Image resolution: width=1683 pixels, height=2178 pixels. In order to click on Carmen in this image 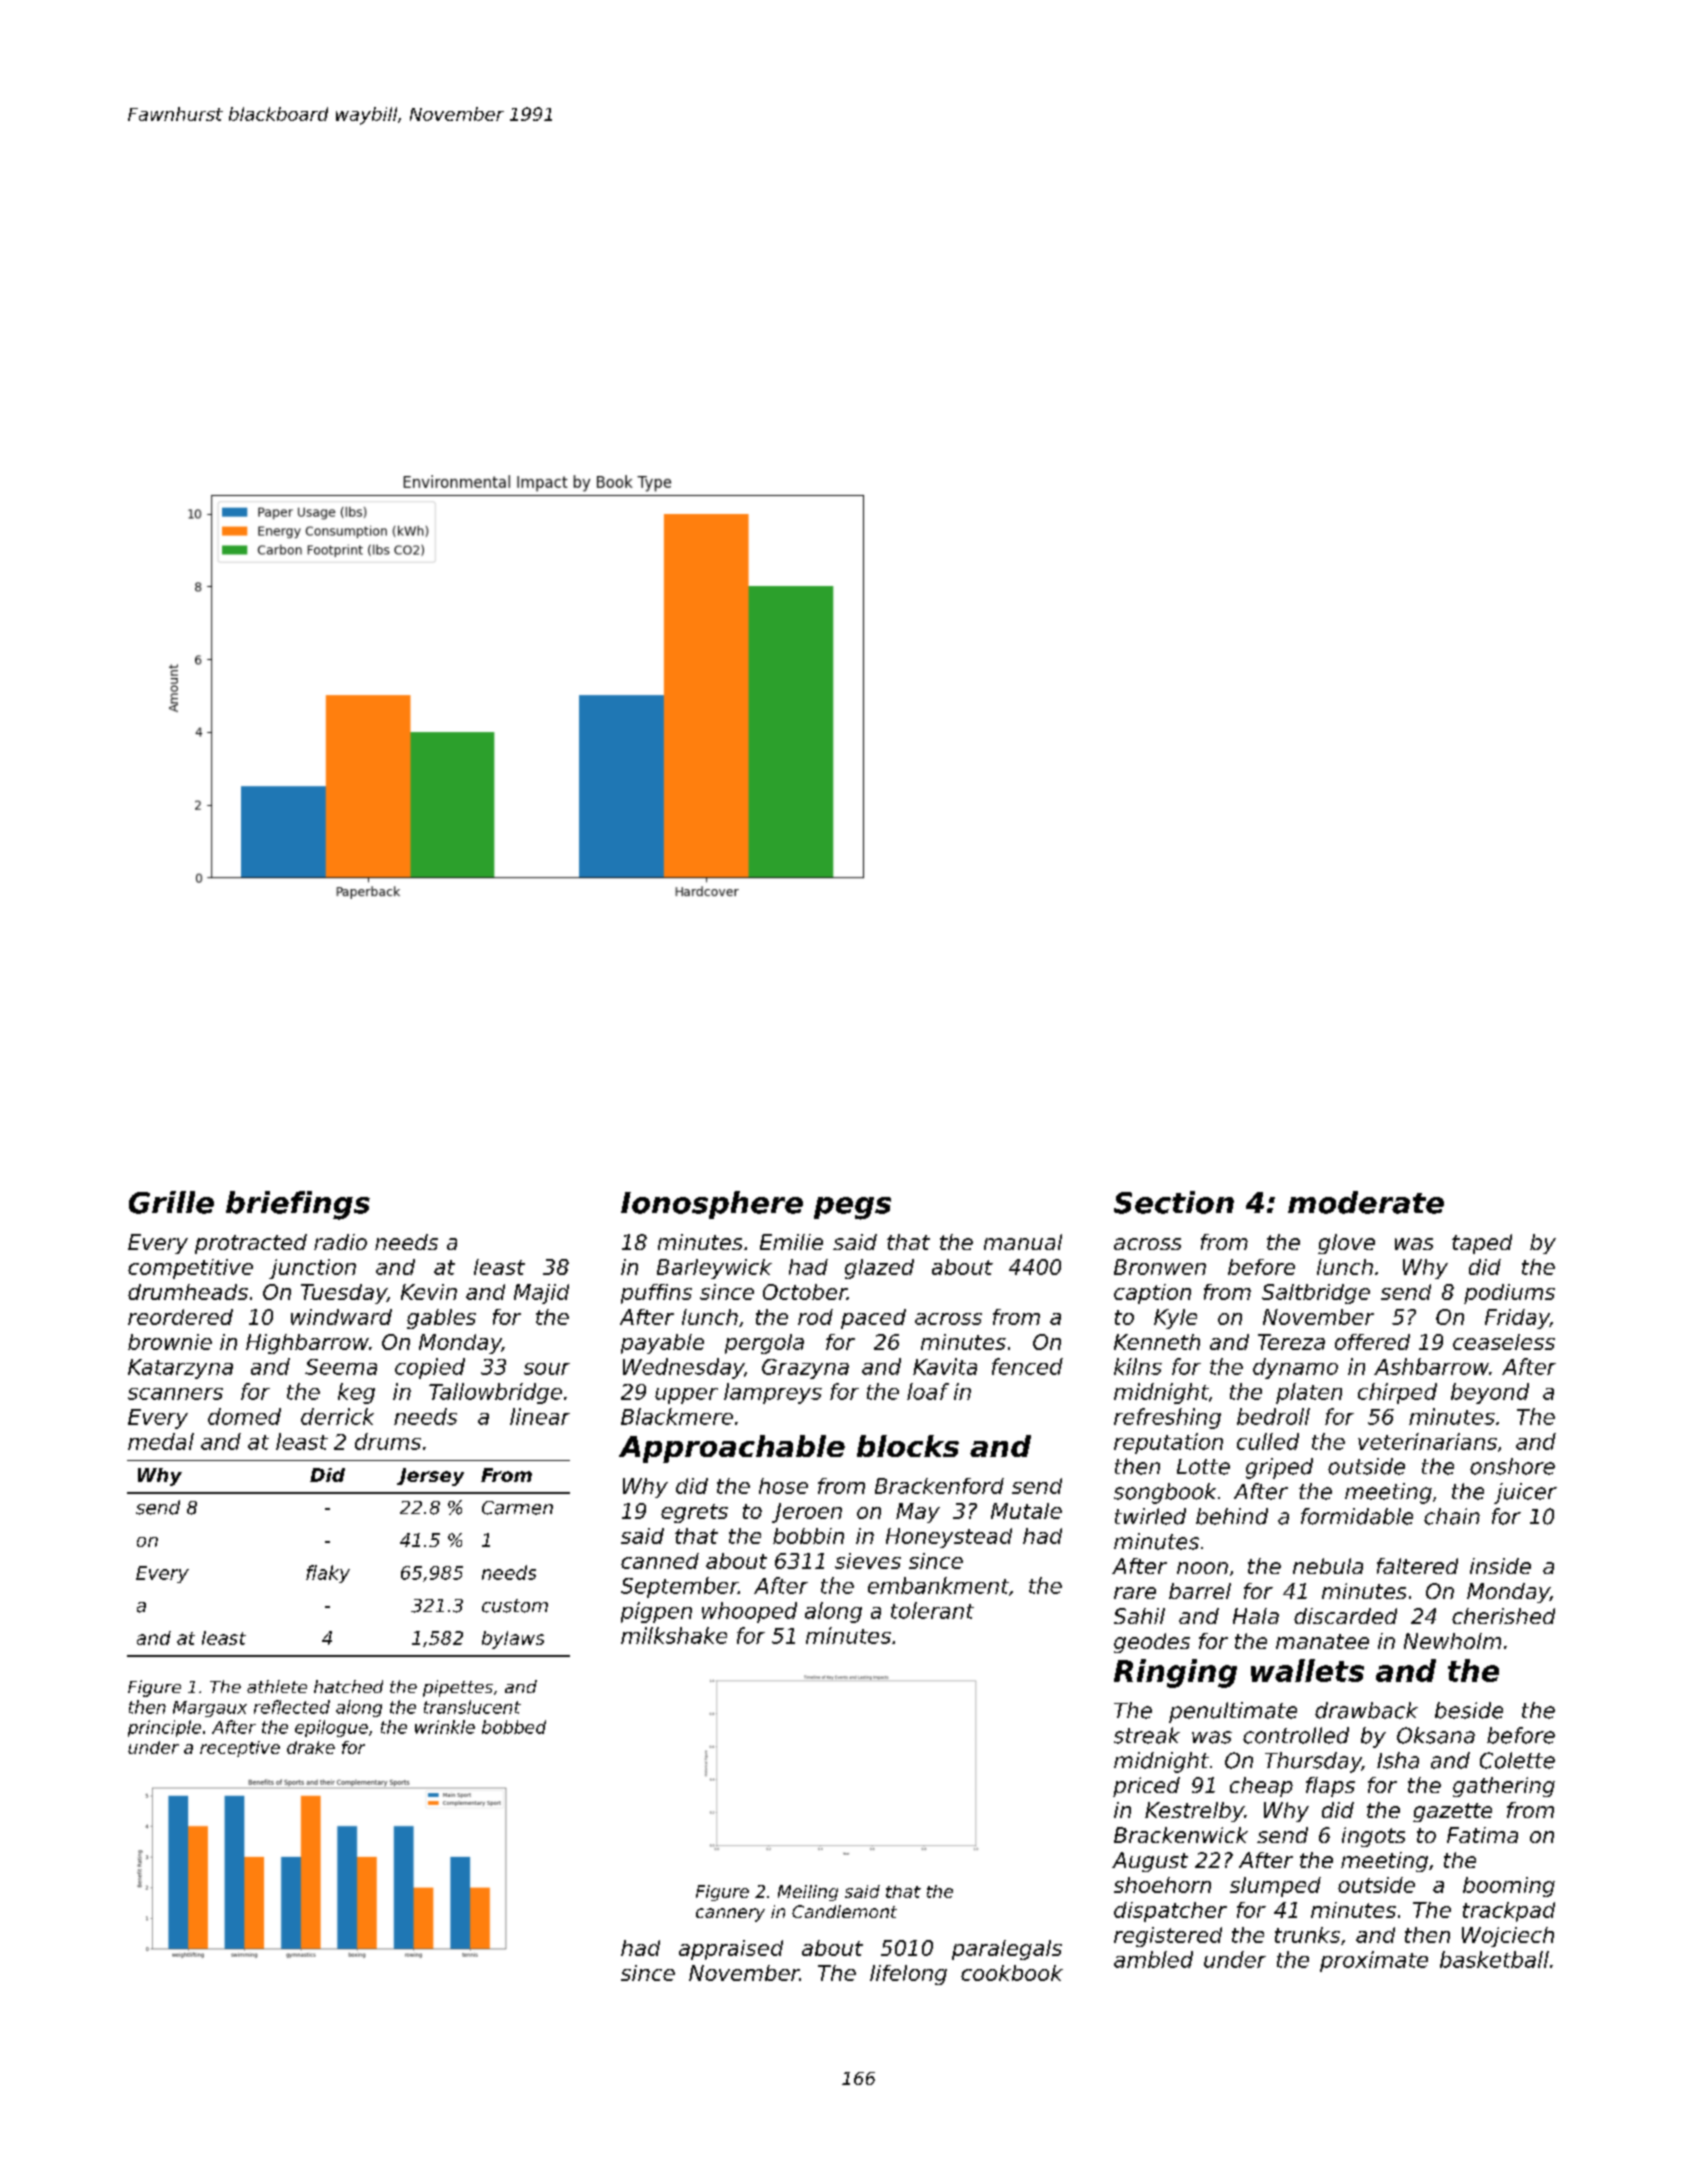, I will do `click(517, 1508)`.
